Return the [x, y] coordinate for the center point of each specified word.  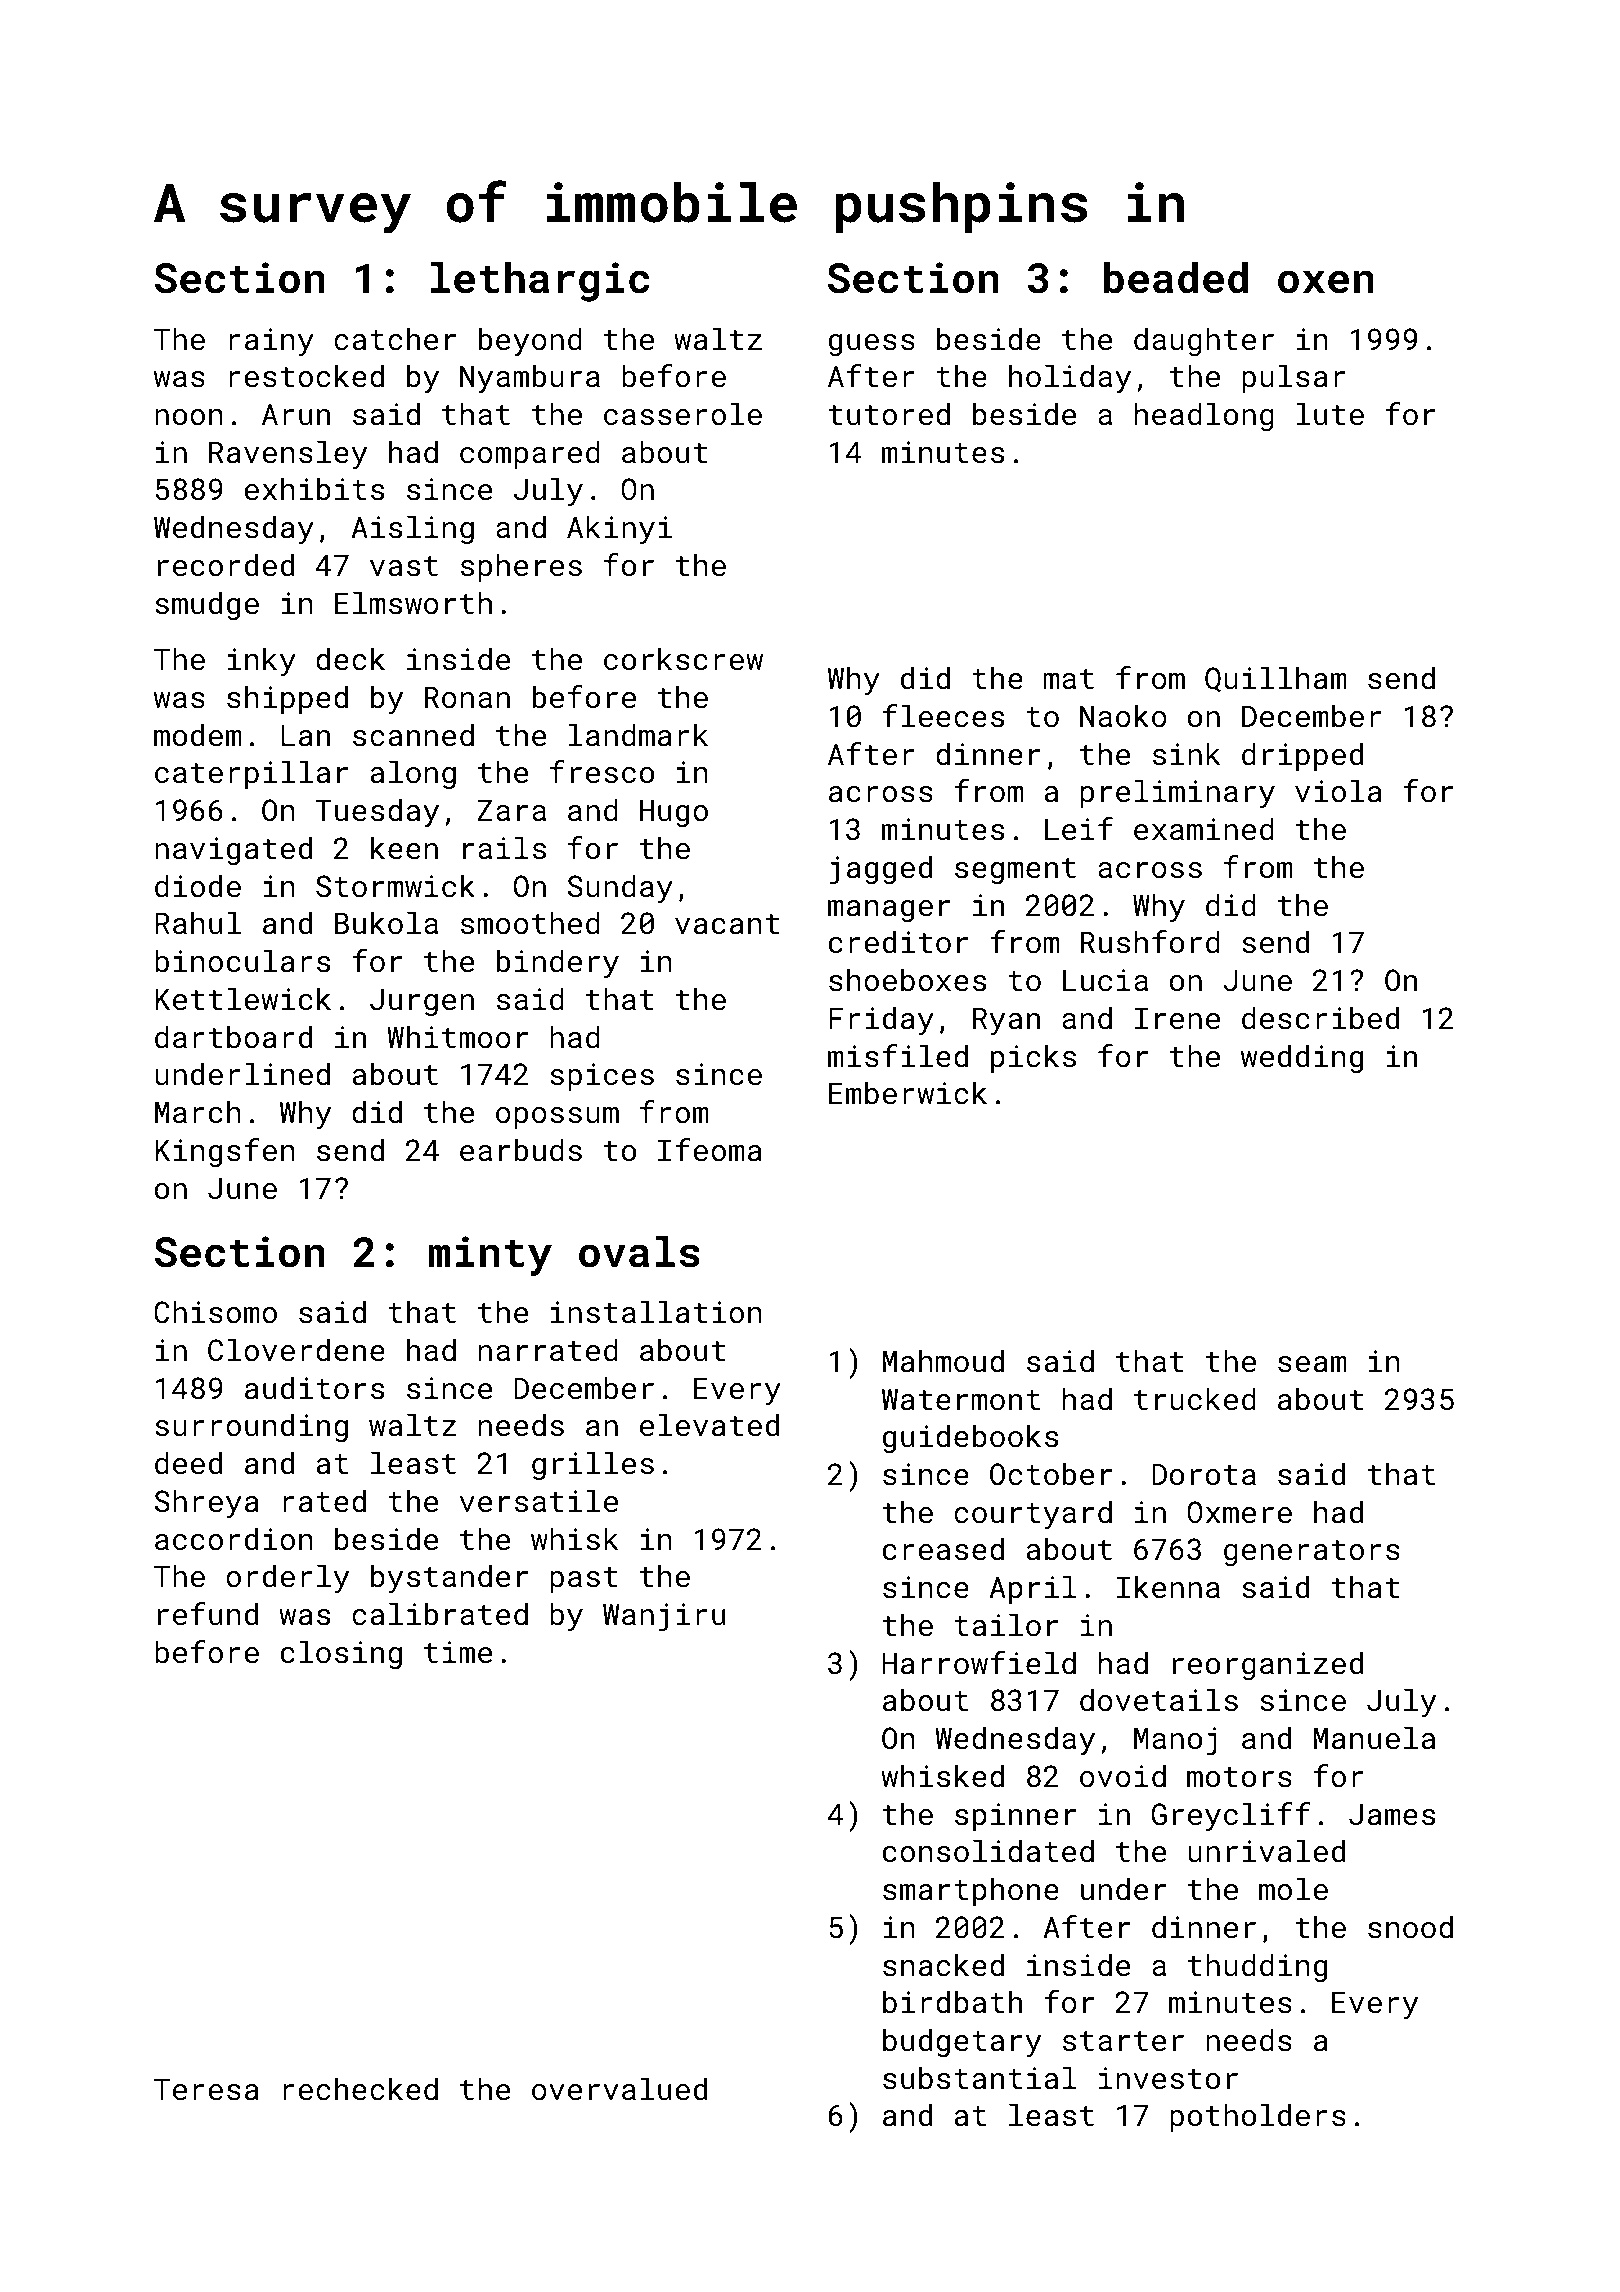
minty [490, 1256]
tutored [889, 414]
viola [1338, 791]
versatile [539, 1501]
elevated [709, 1425]
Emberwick [908, 1093]
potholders [1258, 2117]
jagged [881, 870]
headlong [1204, 416]
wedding [1302, 1058]
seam [1312, 1364]
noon [189, 417]
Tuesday [377, 813]
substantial [980, 2078]
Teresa [206, 2089]
